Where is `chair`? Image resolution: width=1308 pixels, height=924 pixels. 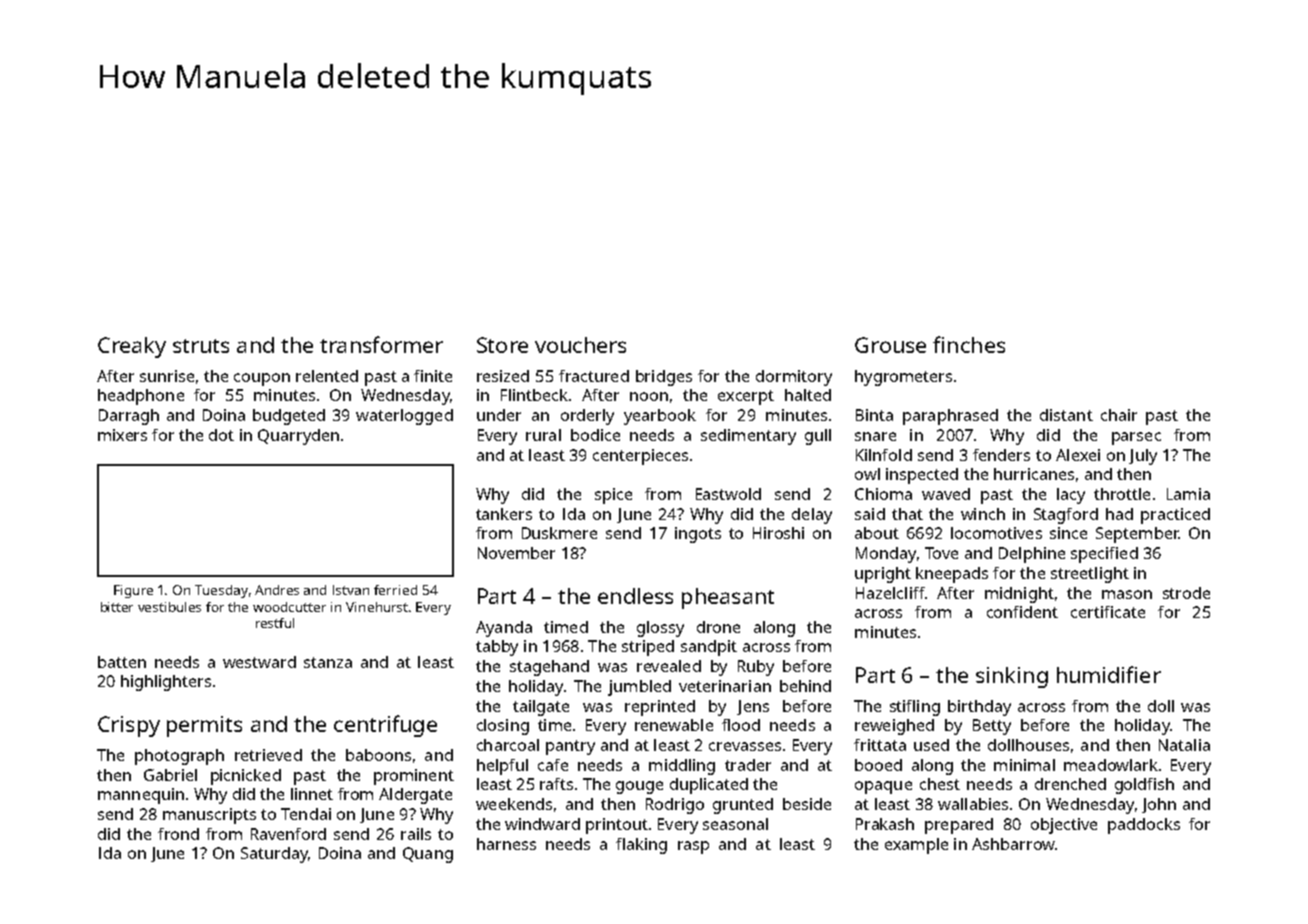
chair is located at coordinates (1119, 415).
